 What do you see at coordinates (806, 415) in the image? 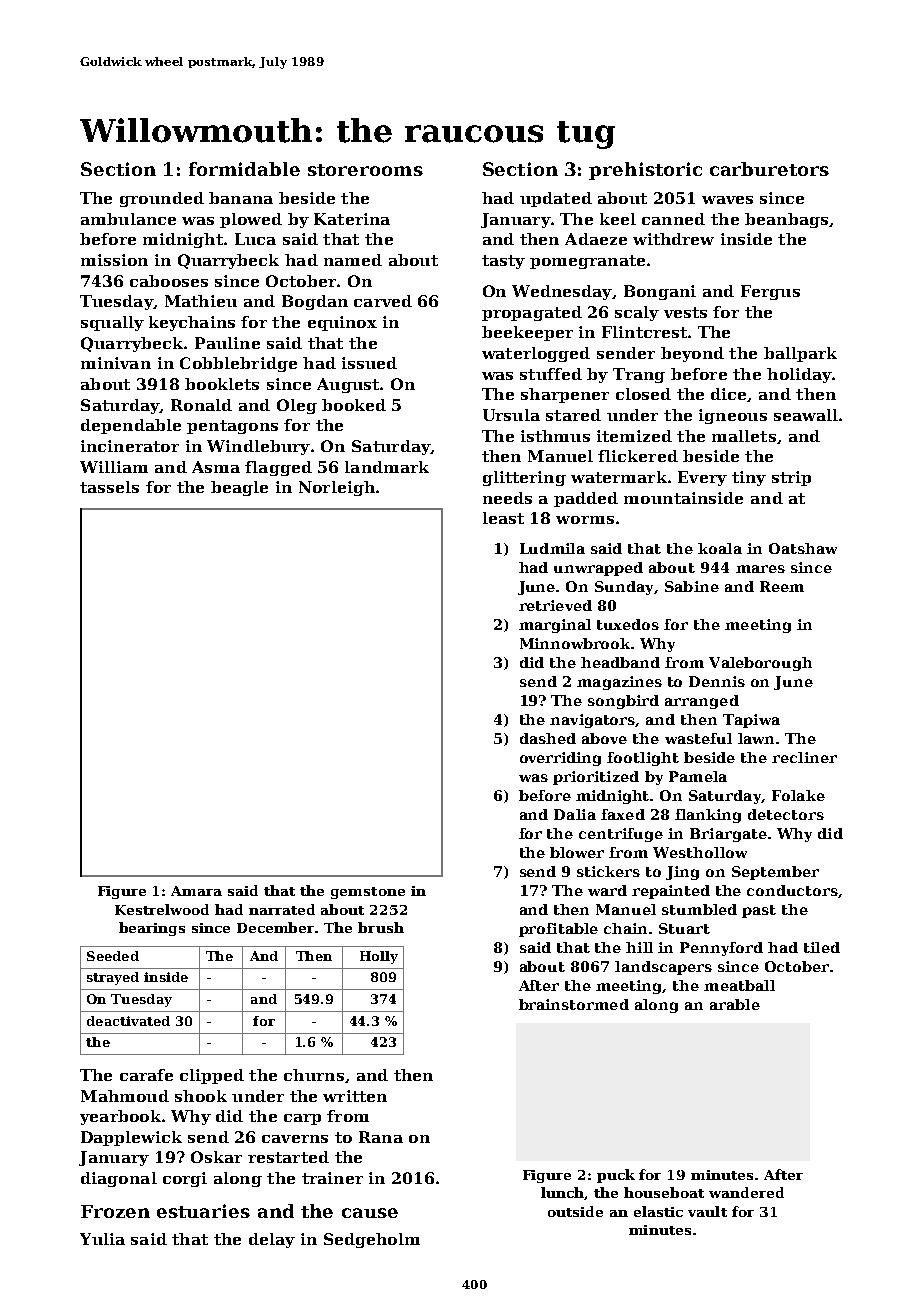
I see `seawall` at bounding box center [806, 415].
